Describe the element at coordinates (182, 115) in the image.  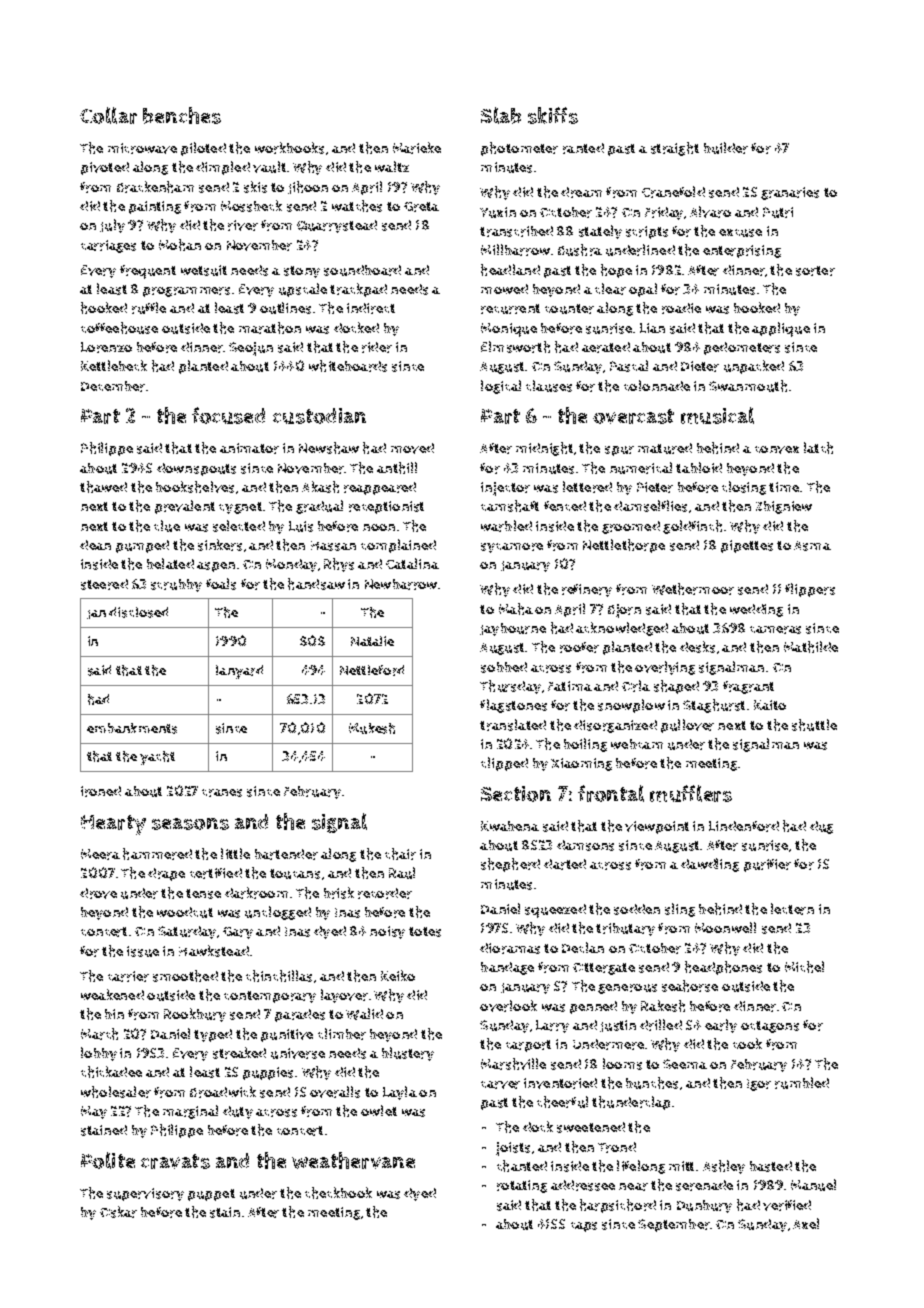
I see `benches` at that location.
